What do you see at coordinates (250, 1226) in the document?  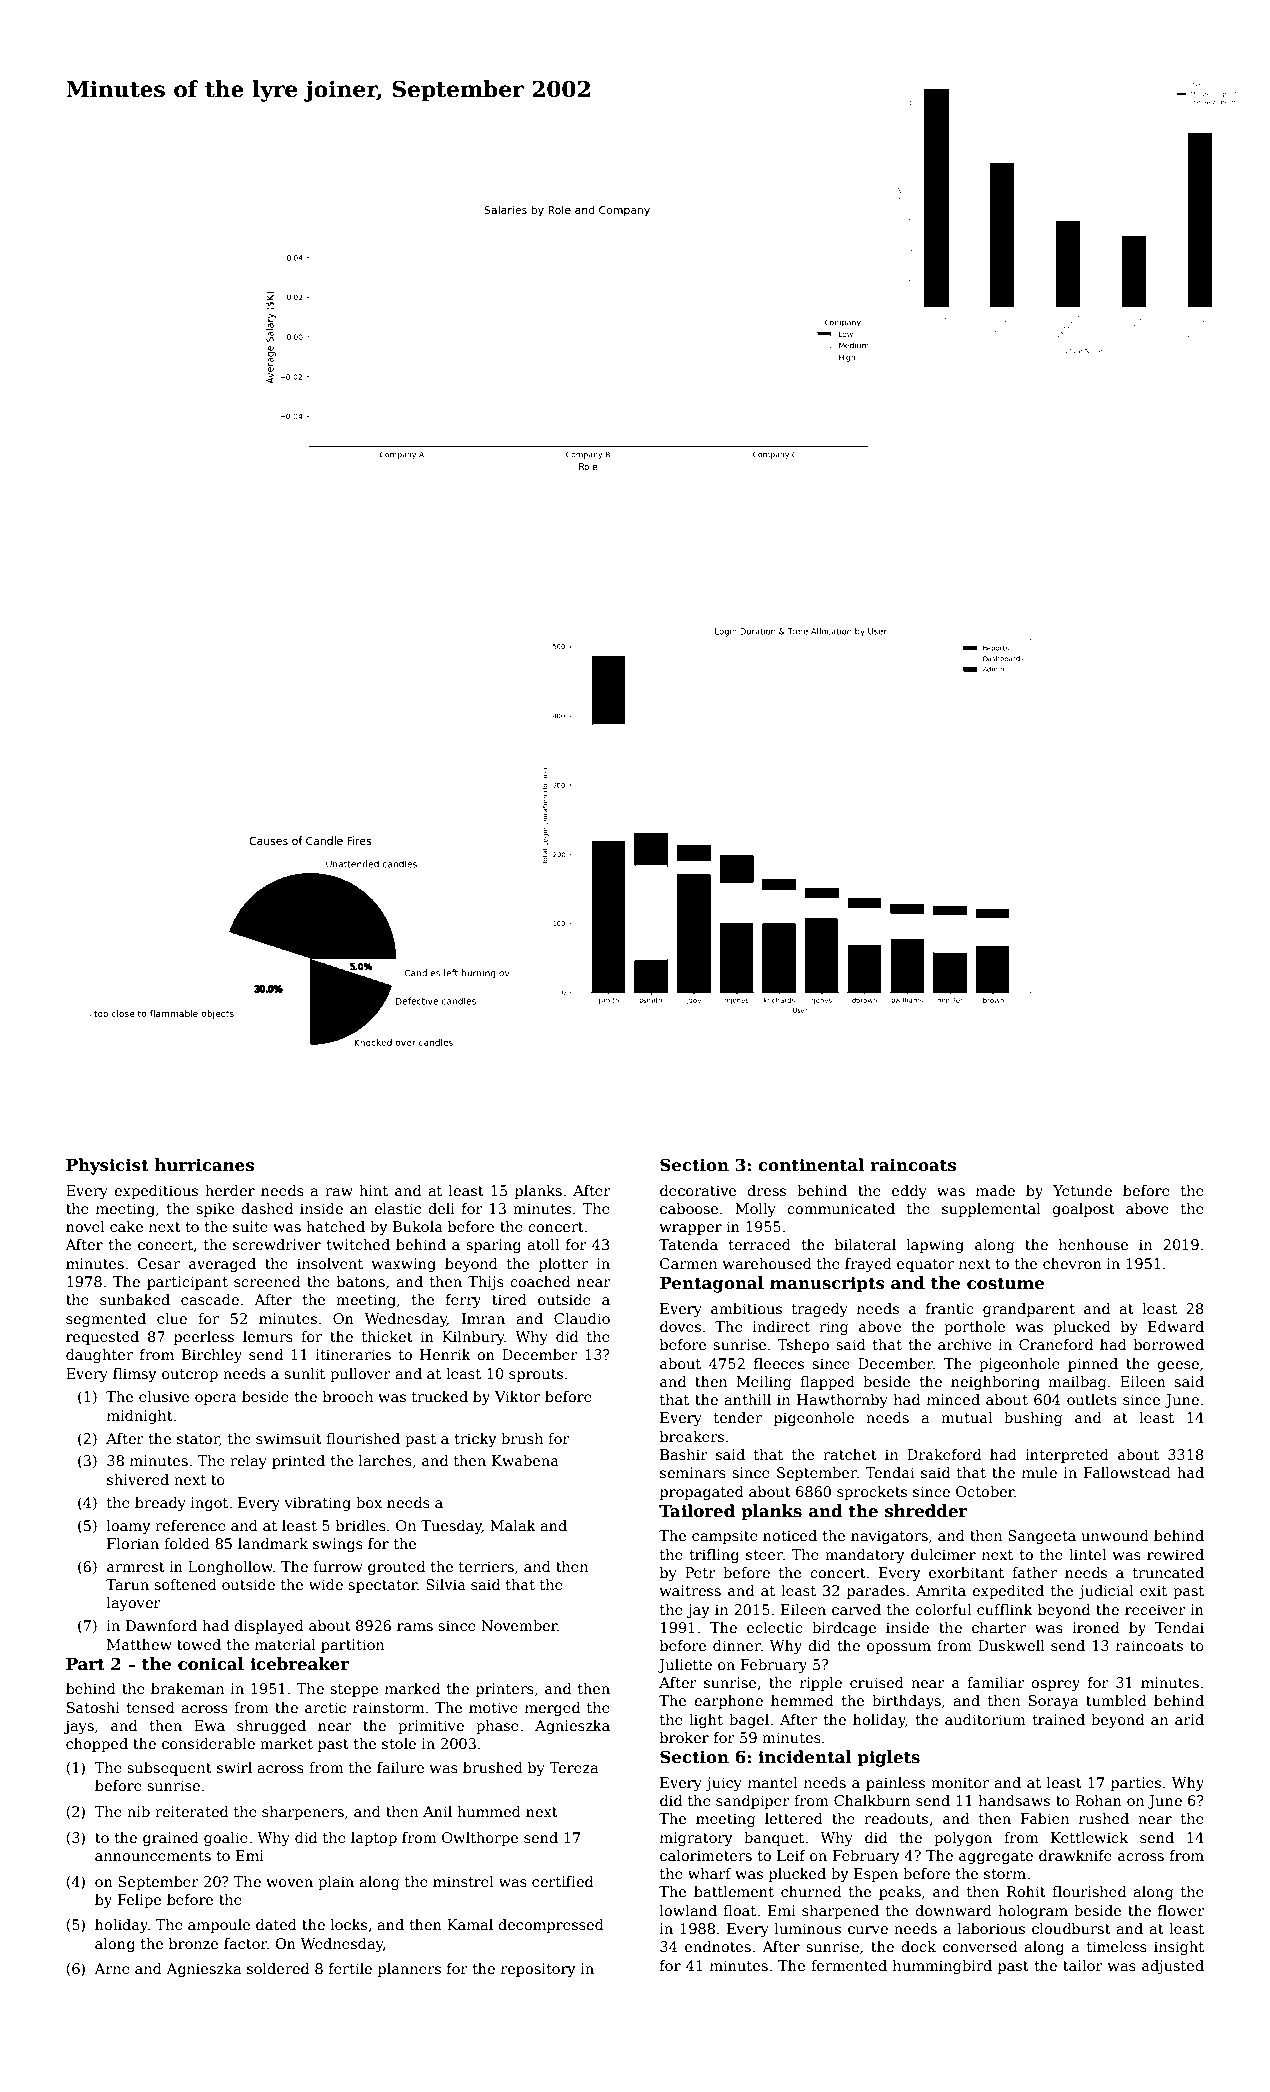 I see `suite` at bounding box center [250, 1226].
